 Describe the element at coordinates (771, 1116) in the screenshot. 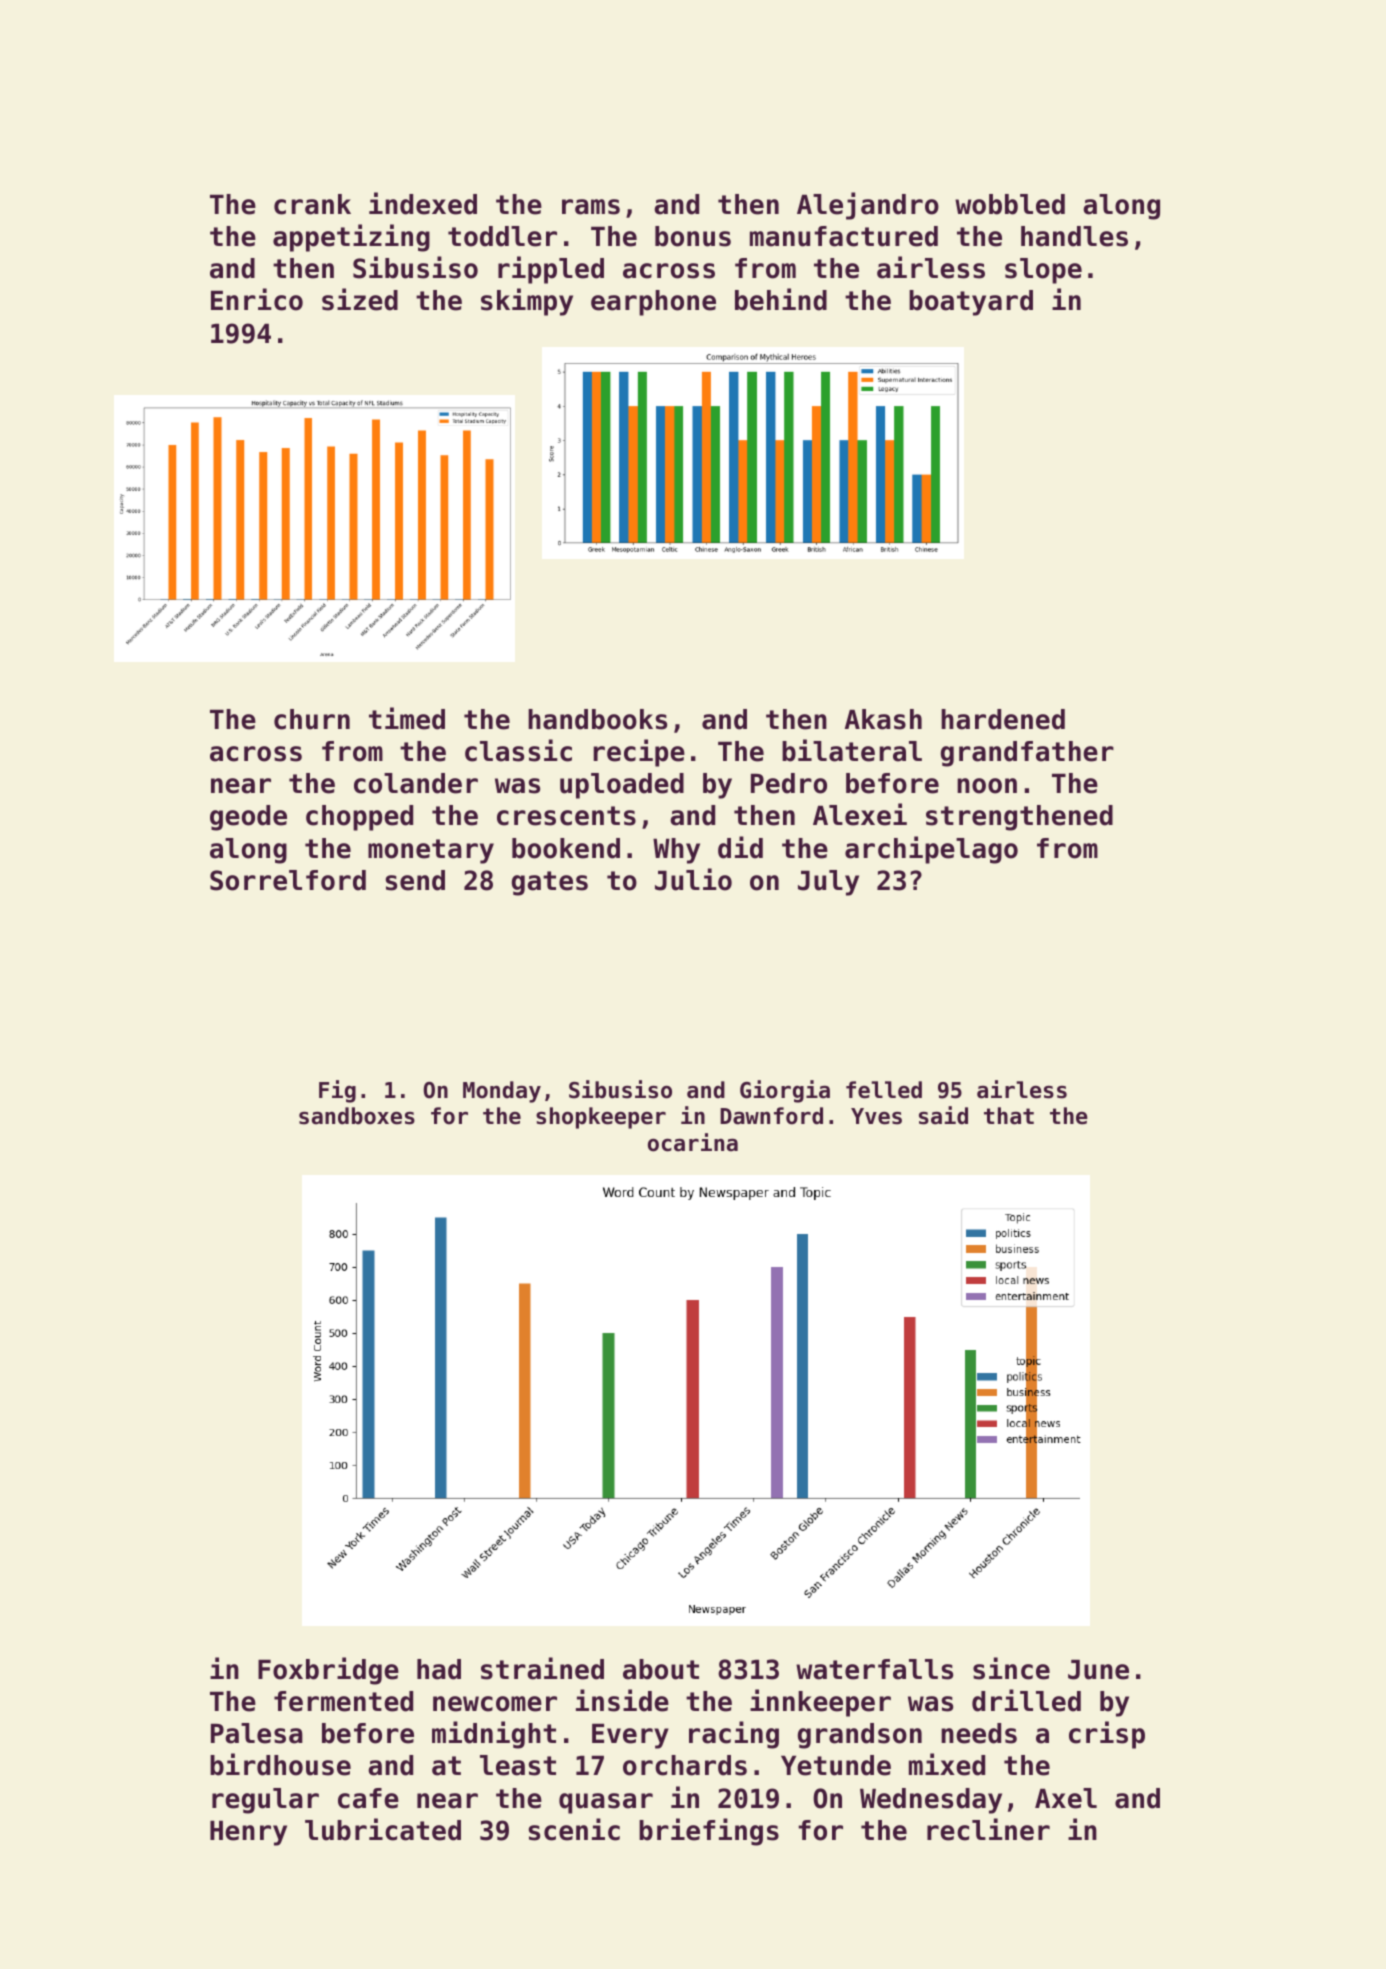

I see `Dawnford` at that location.
